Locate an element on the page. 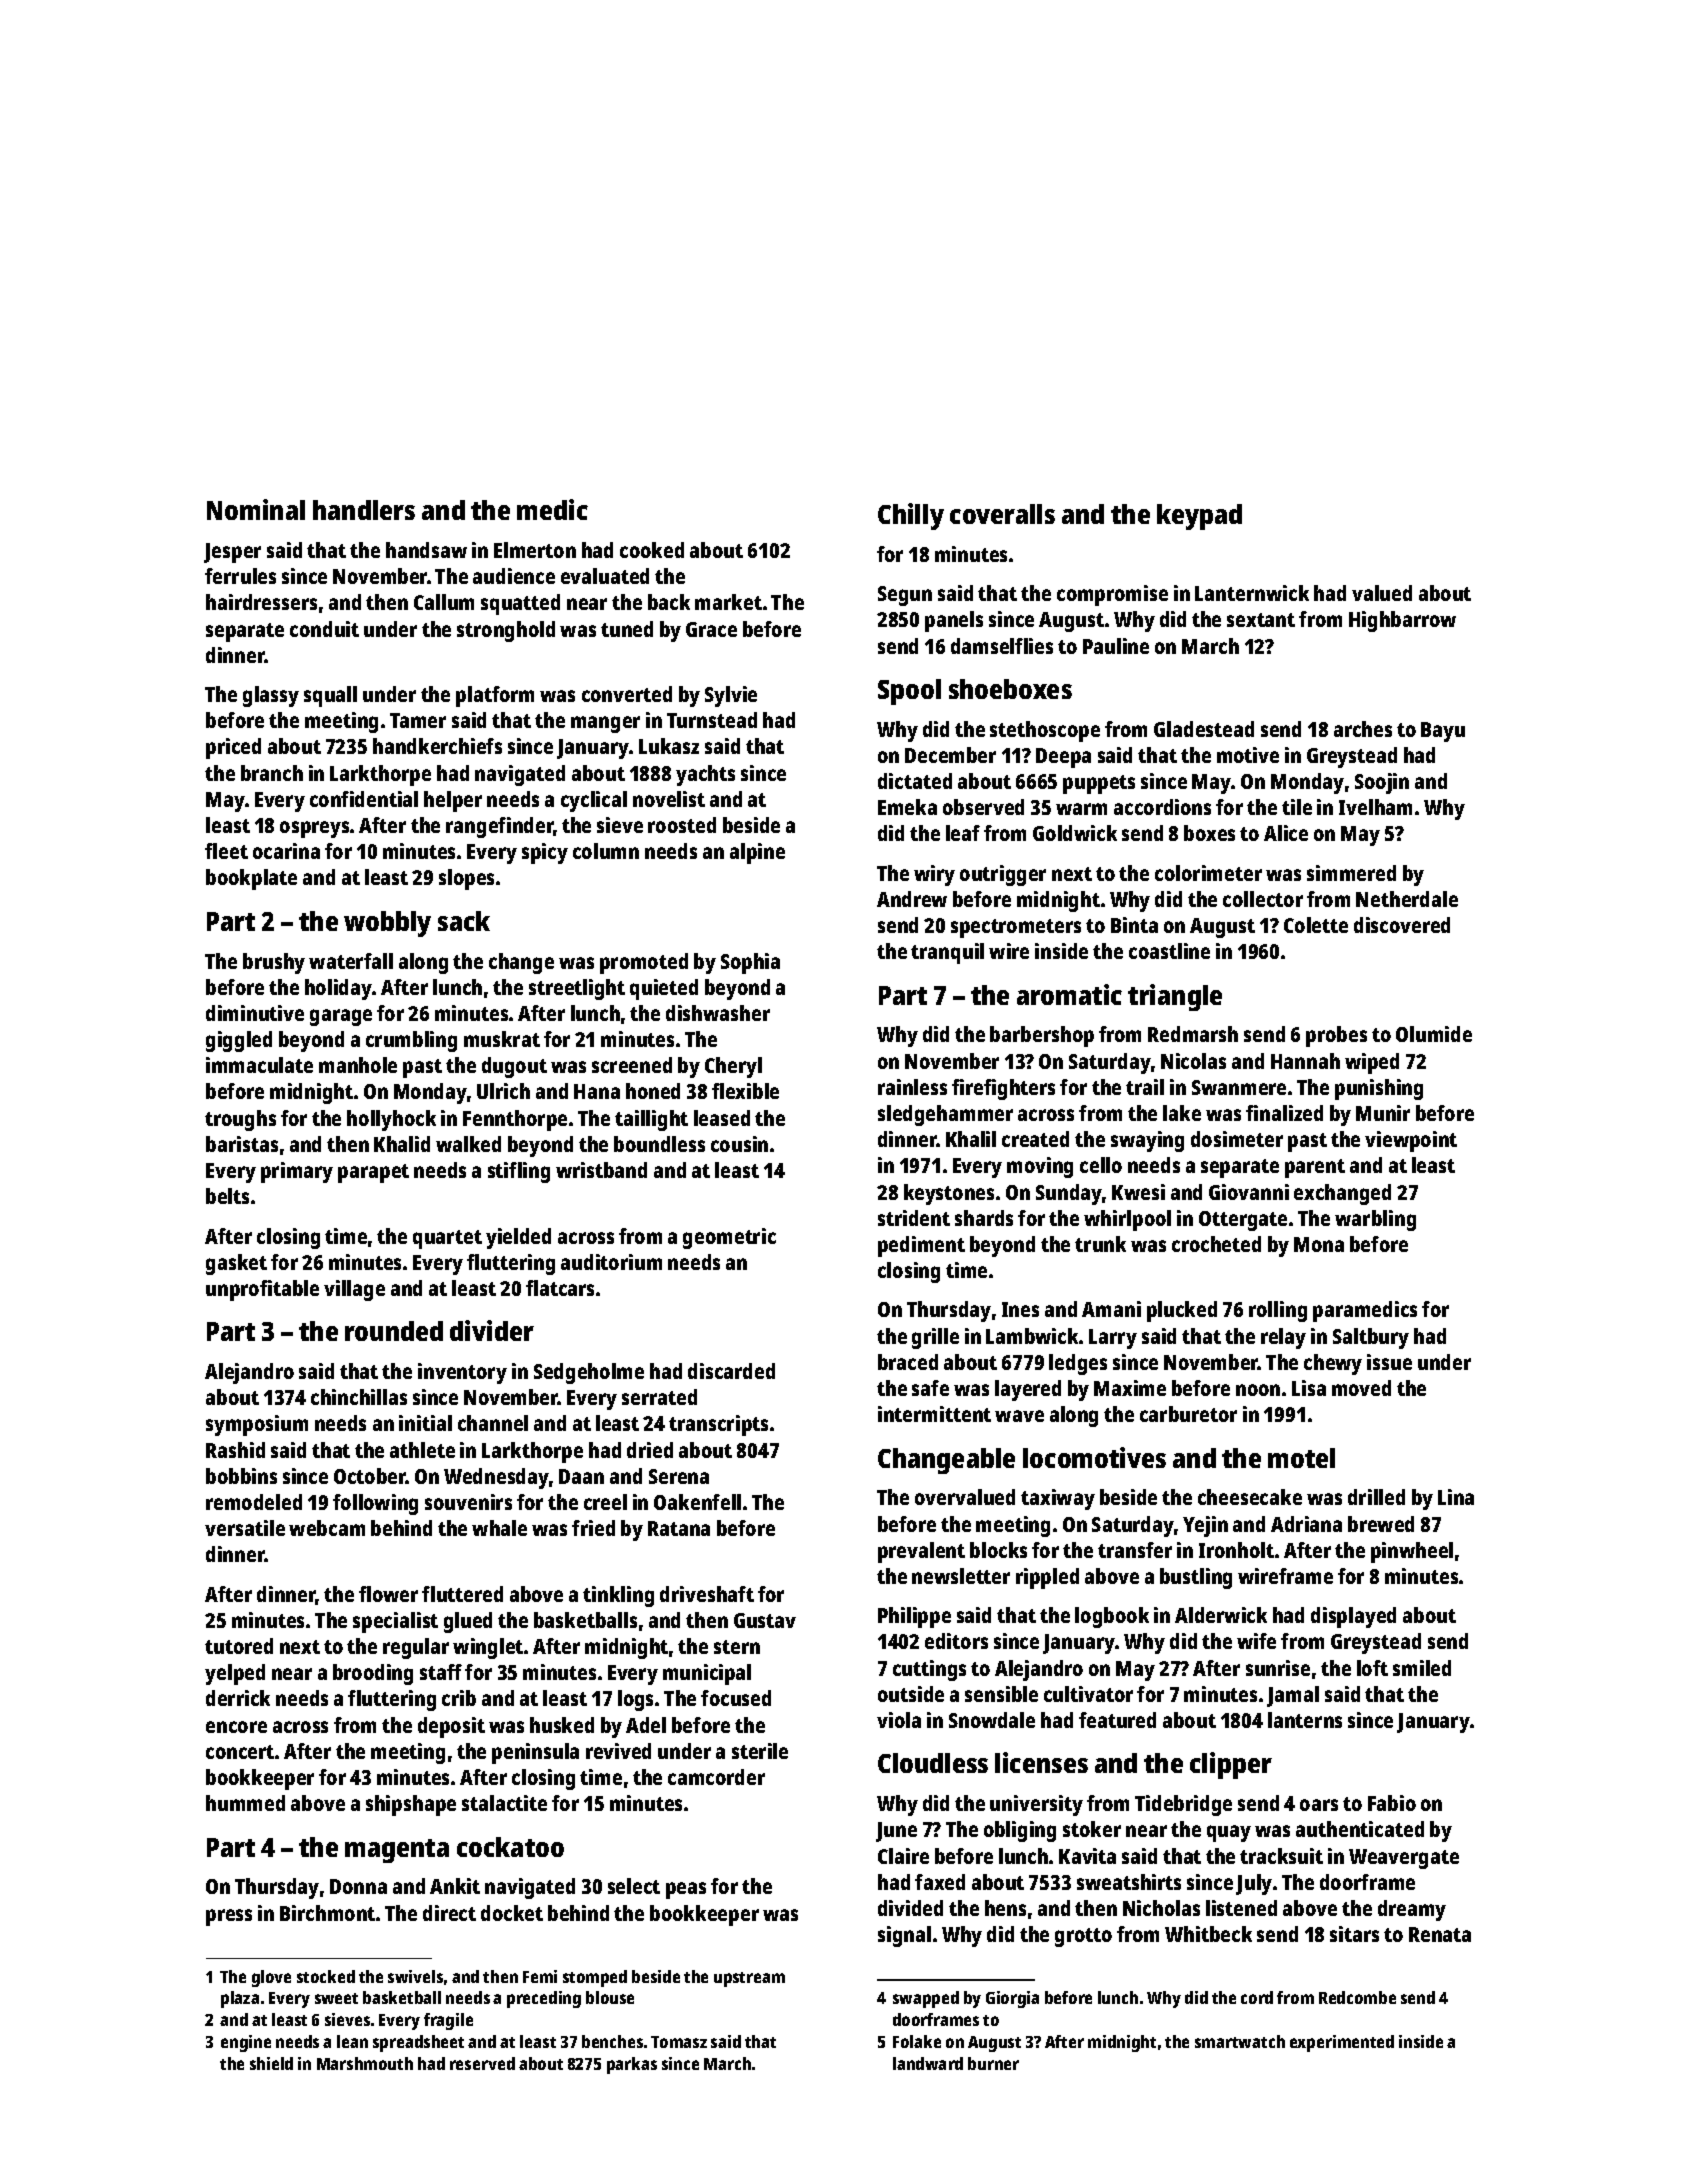 The height and width of the image is (2178, 1683). Highbarrow is located at coordinates (1402, 621).
